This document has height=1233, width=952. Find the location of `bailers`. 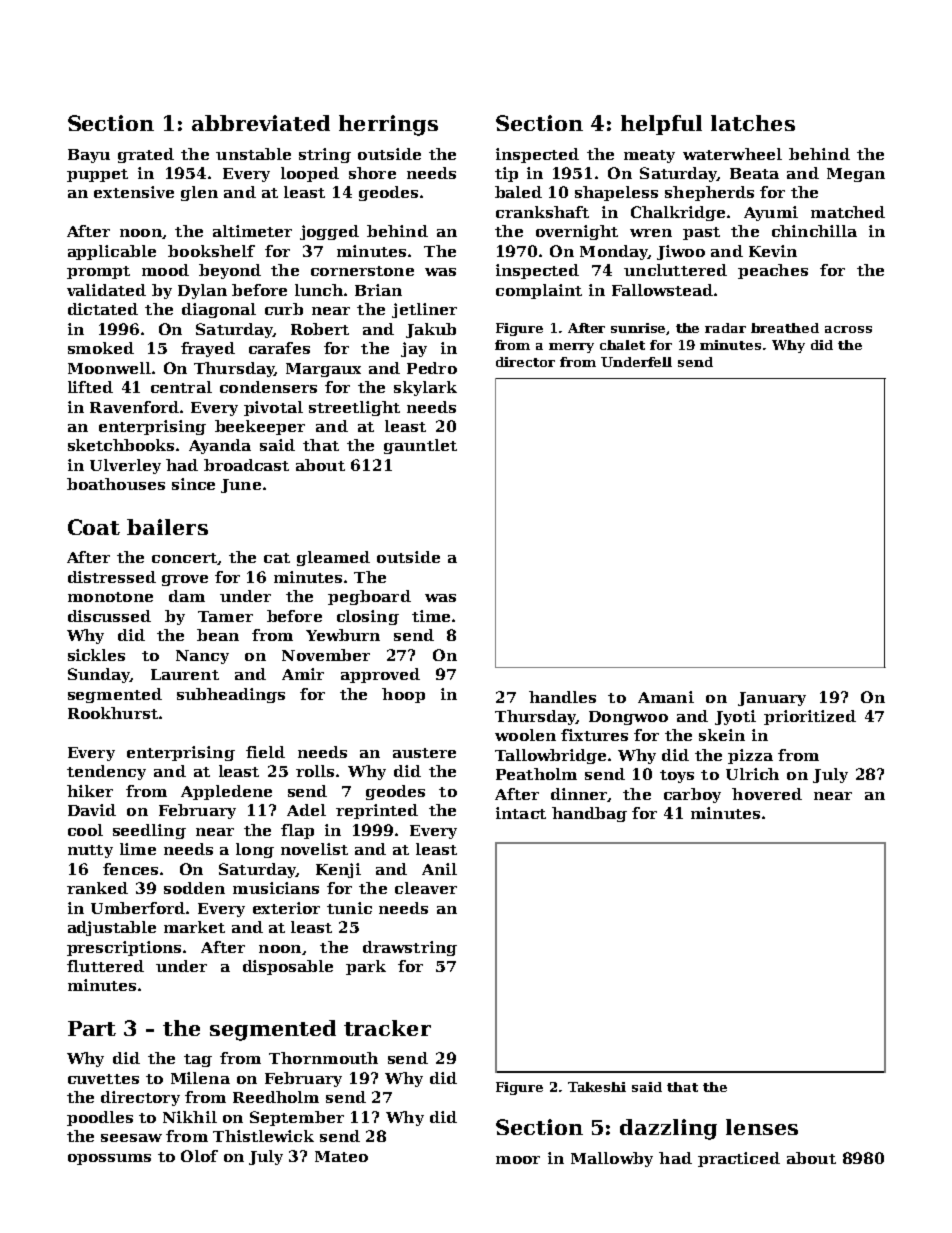

bailers is located at coordinates (167, 527).
